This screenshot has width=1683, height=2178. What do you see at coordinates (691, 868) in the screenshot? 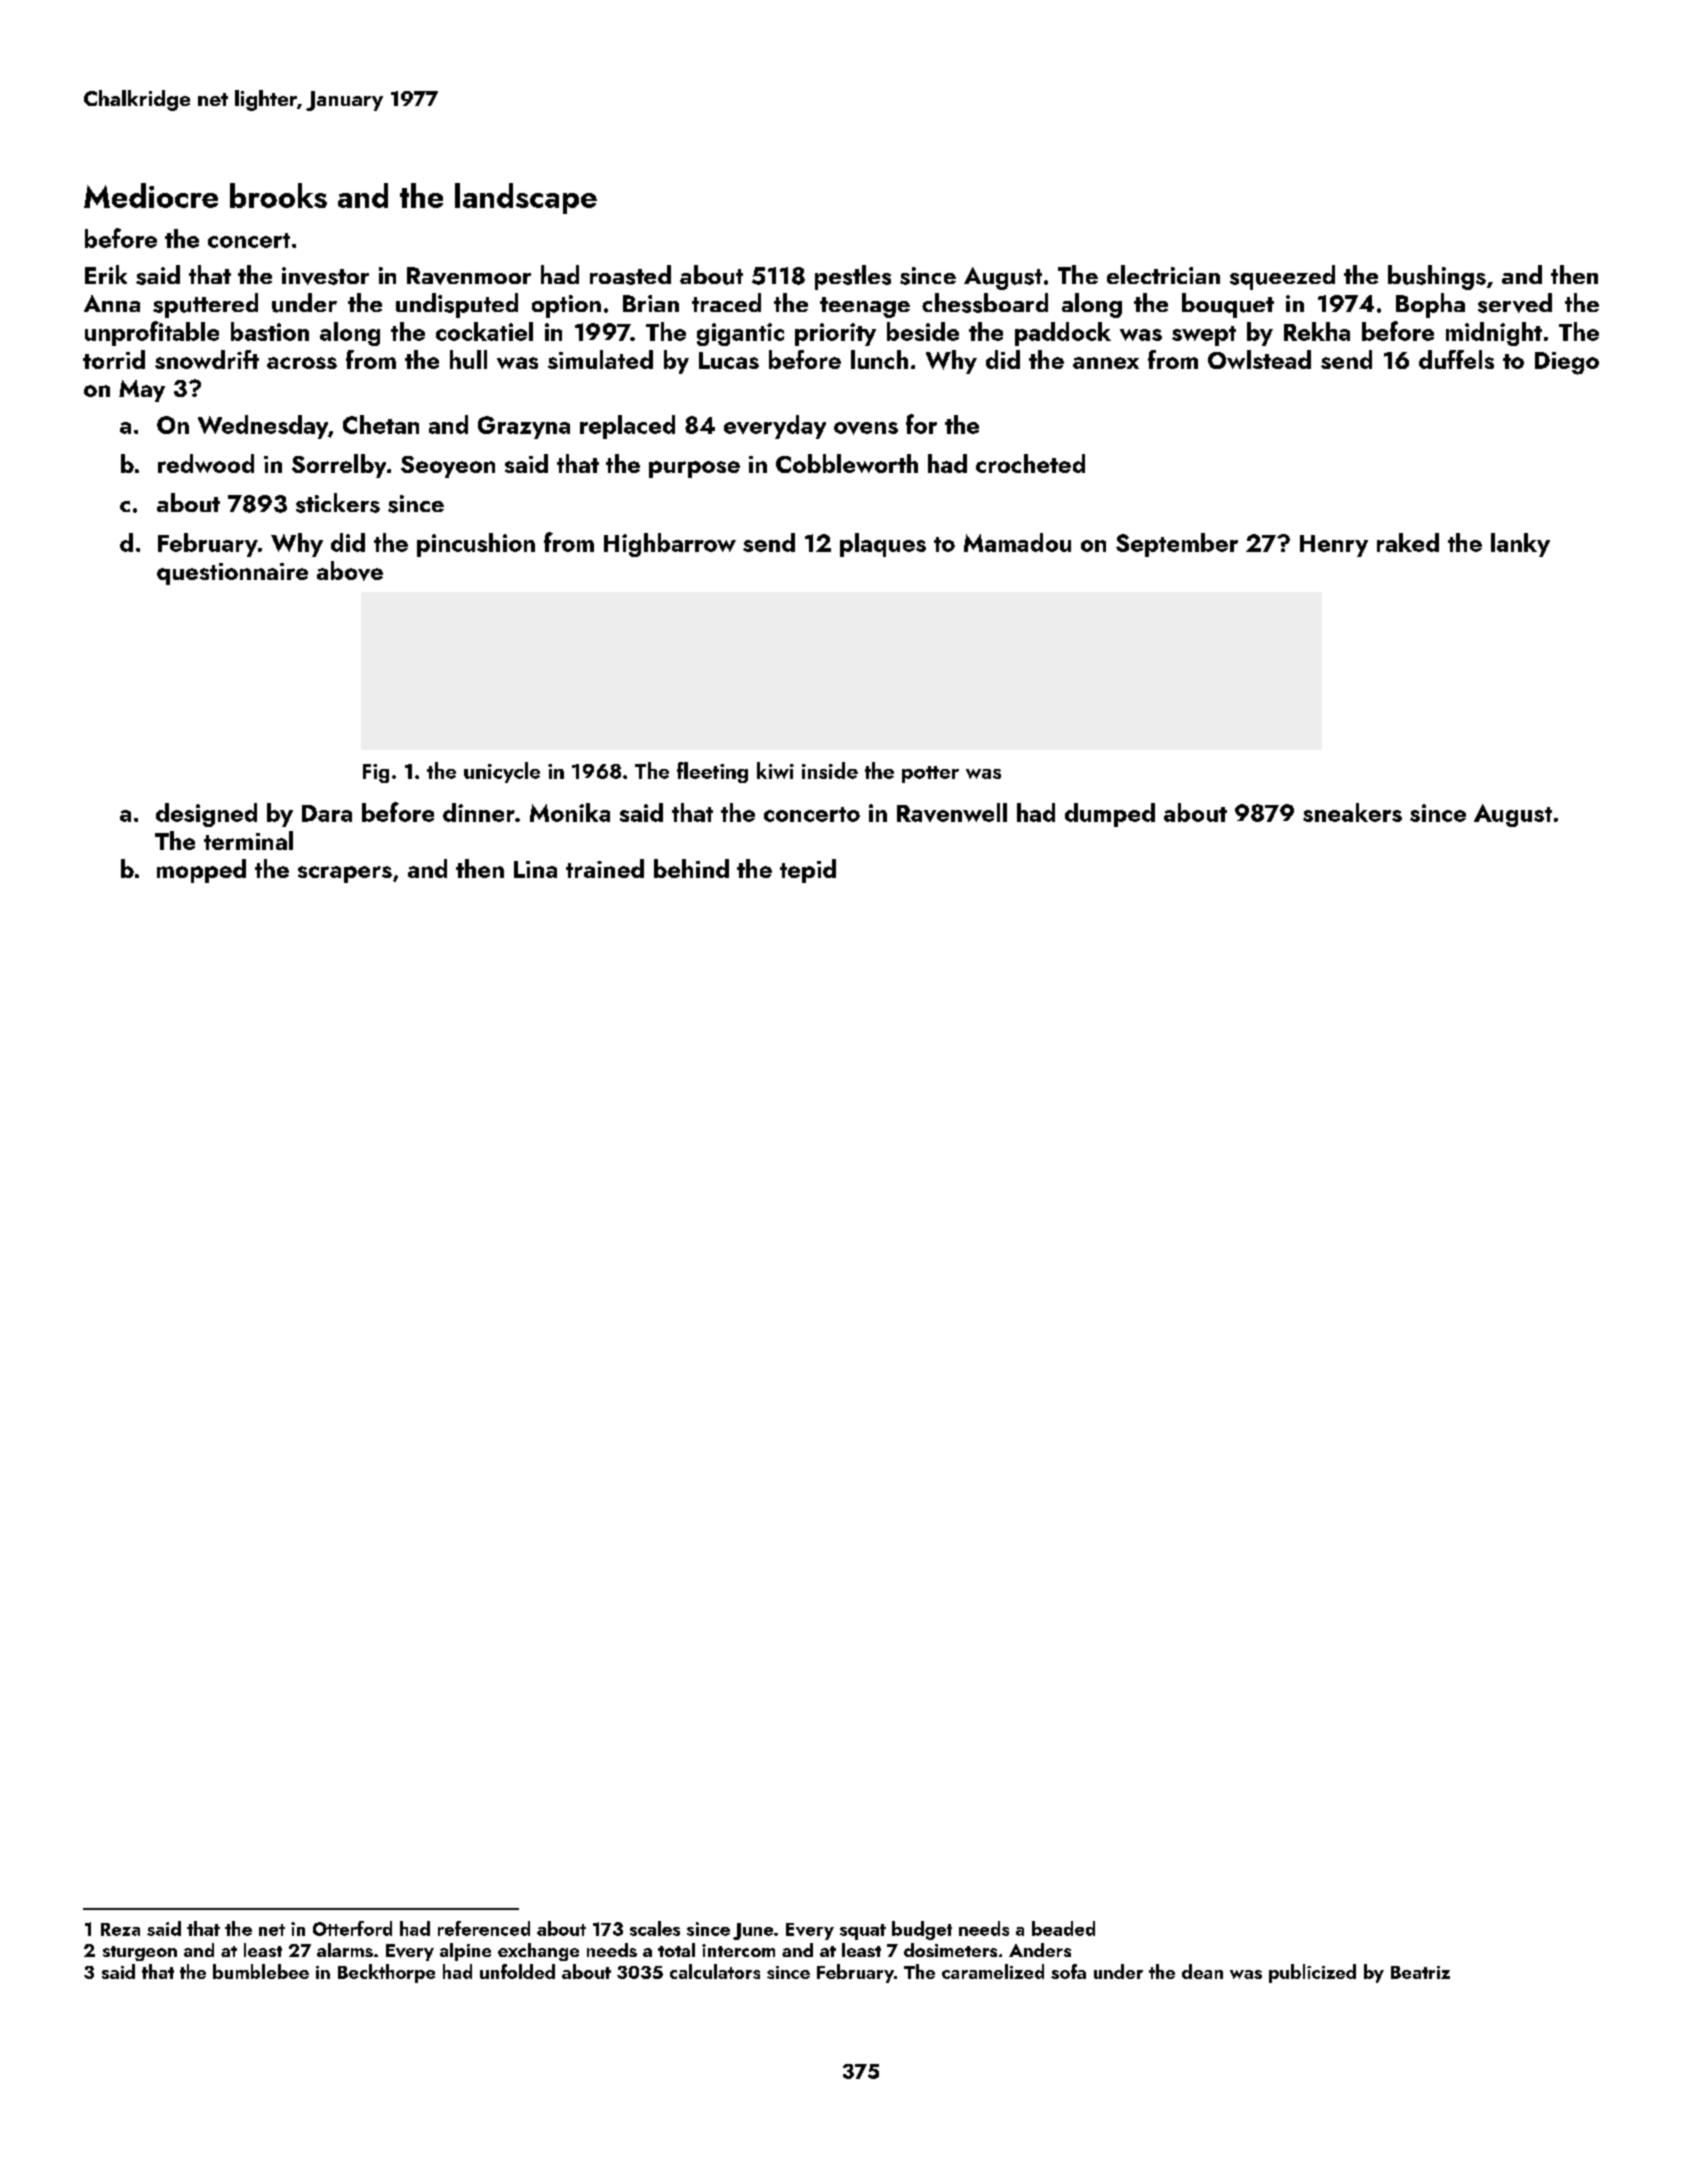
I see `behind` at bounding box center [691, 868].
